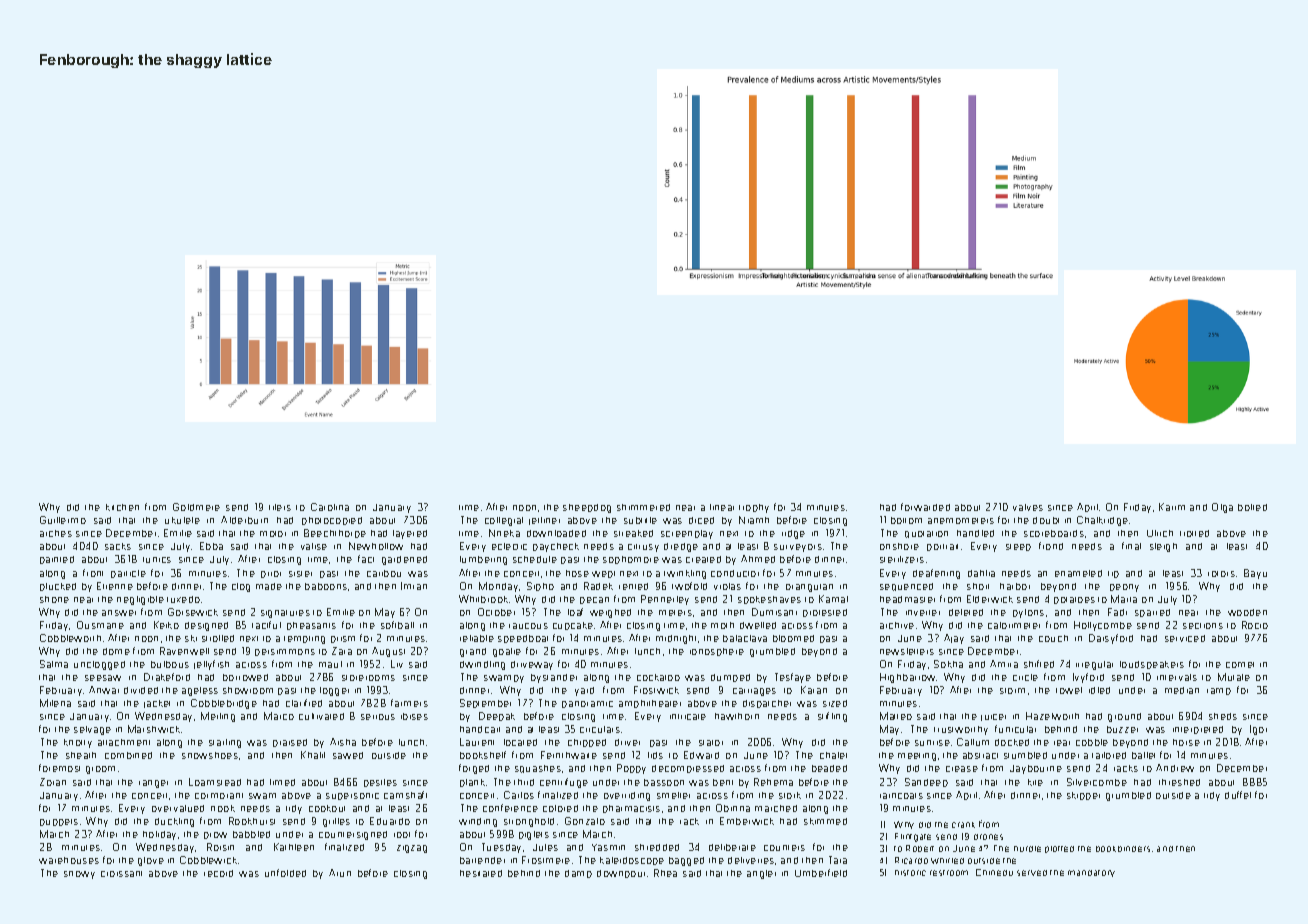  Describe the element at coordinates (733, 808) in the document. I see `Obinna` at that location.
